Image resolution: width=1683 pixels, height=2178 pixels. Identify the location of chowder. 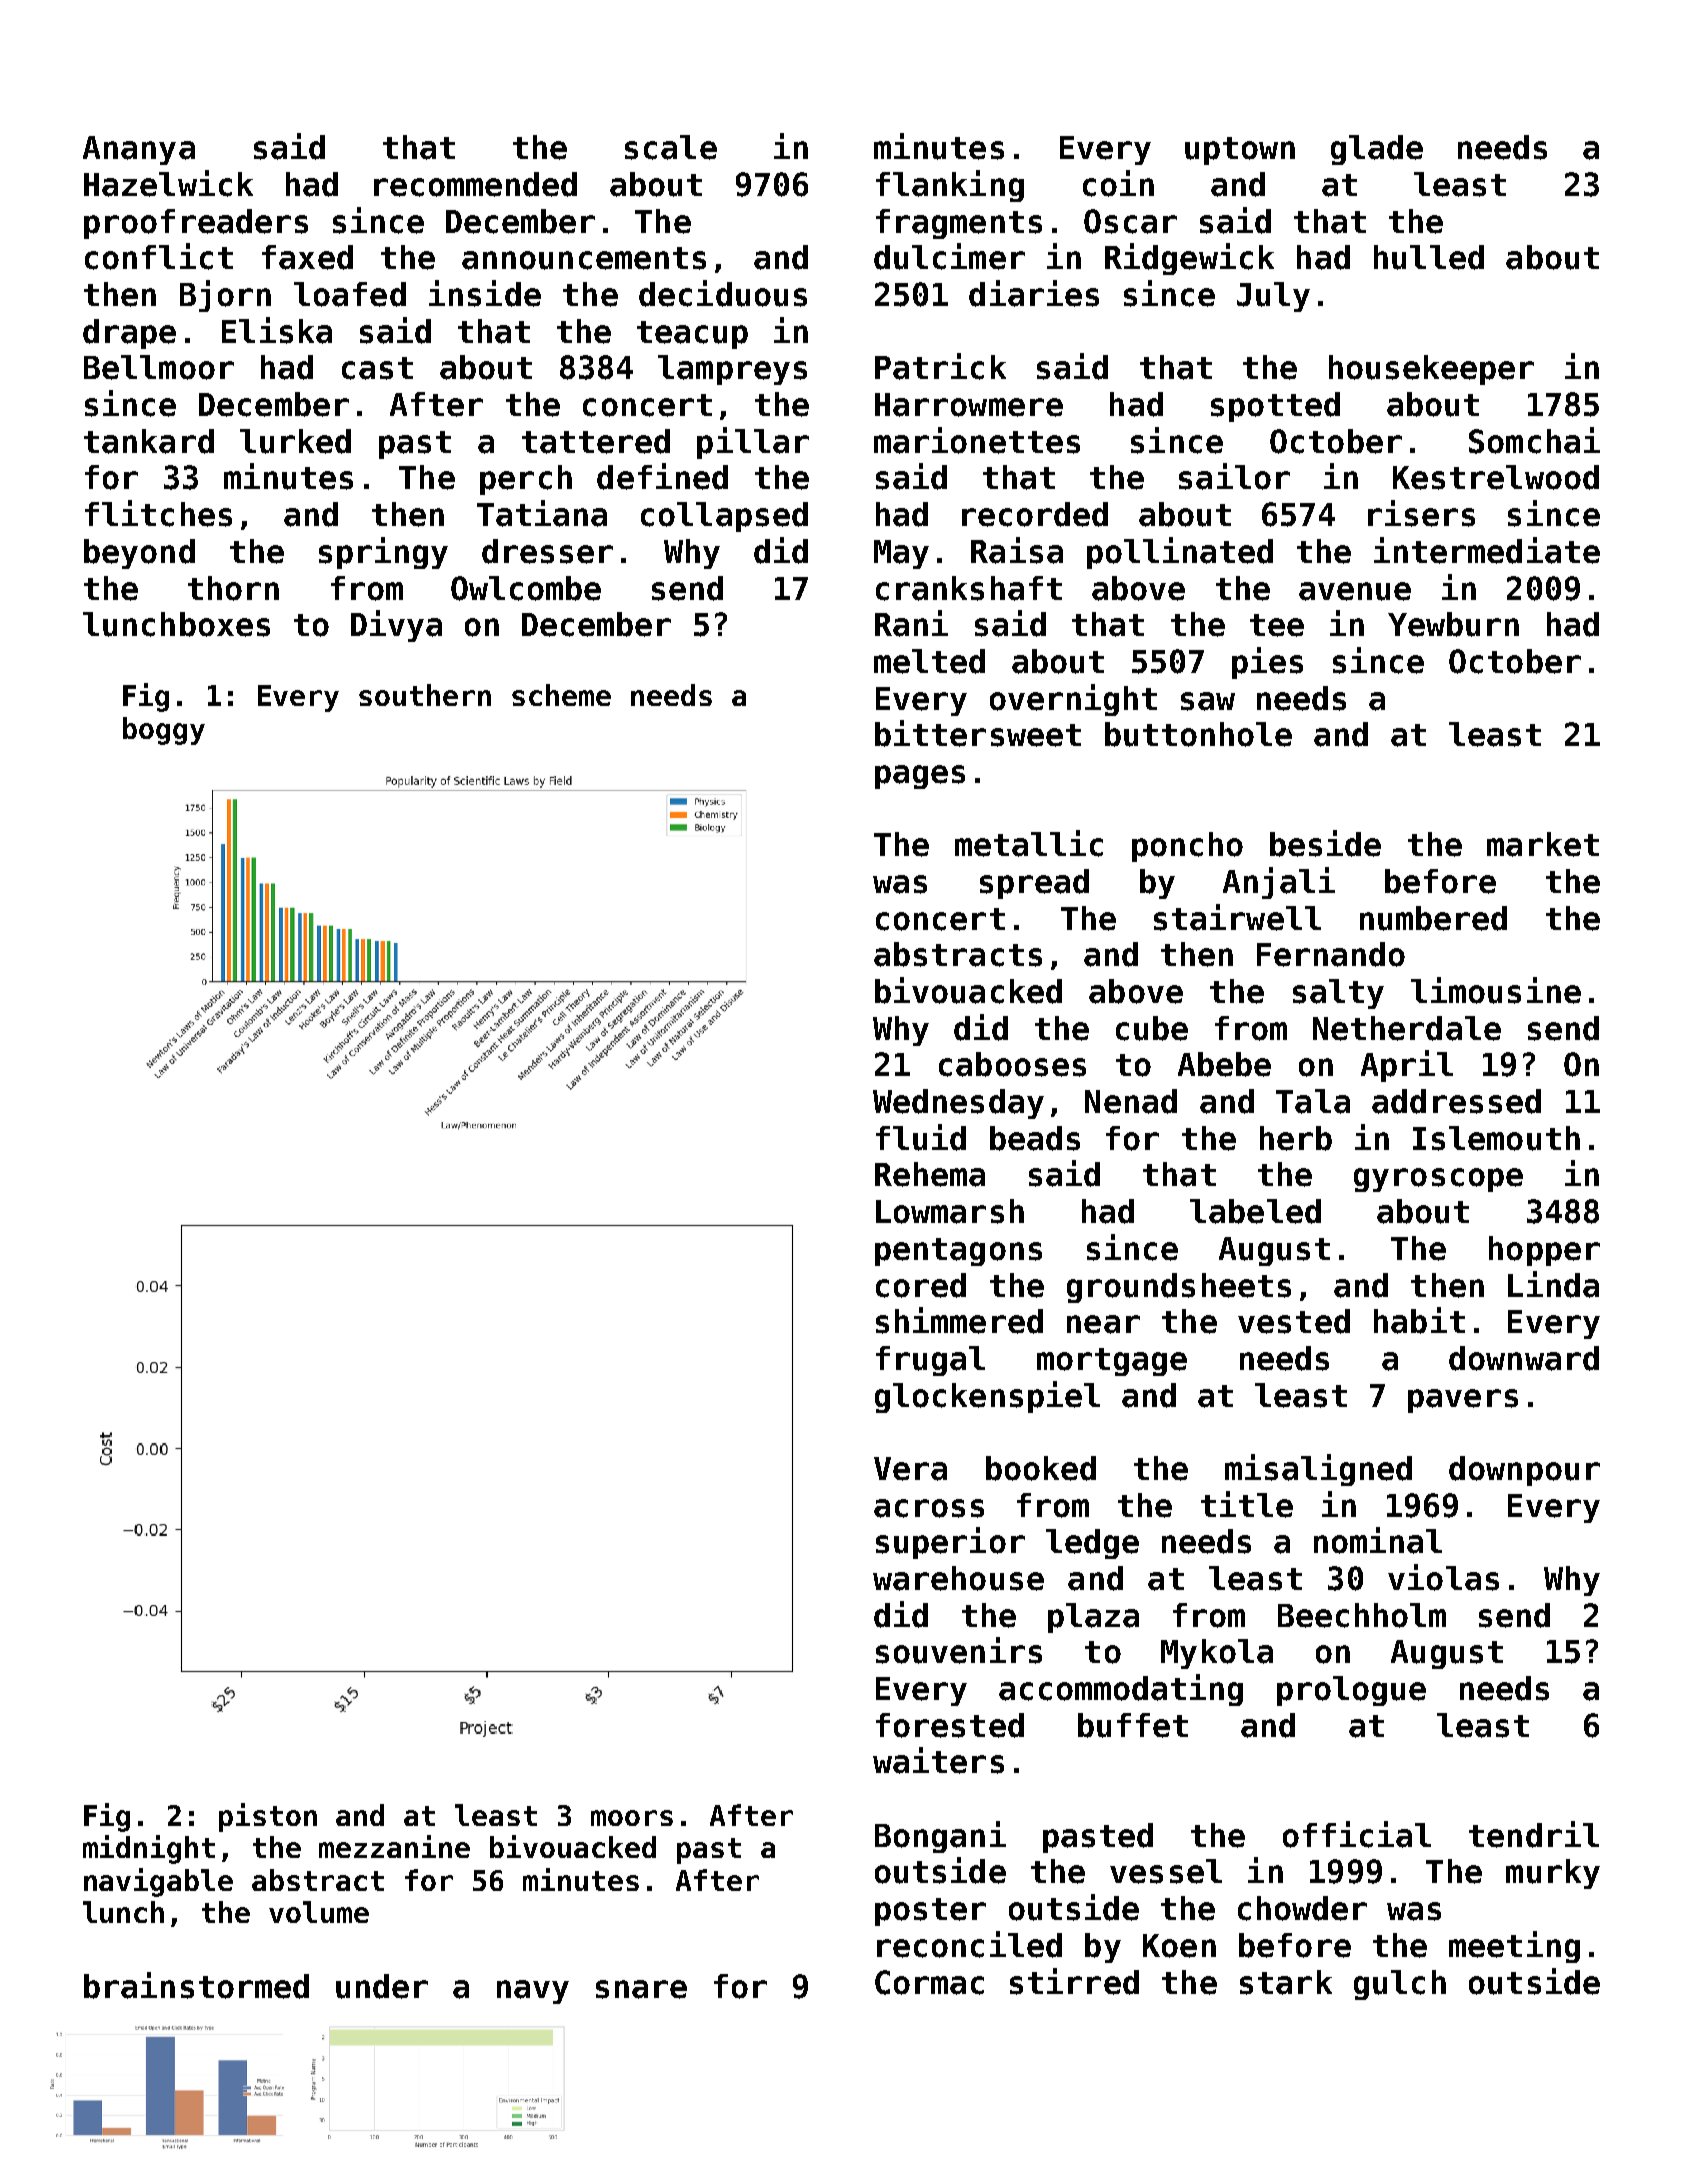
(1302, 1908).
